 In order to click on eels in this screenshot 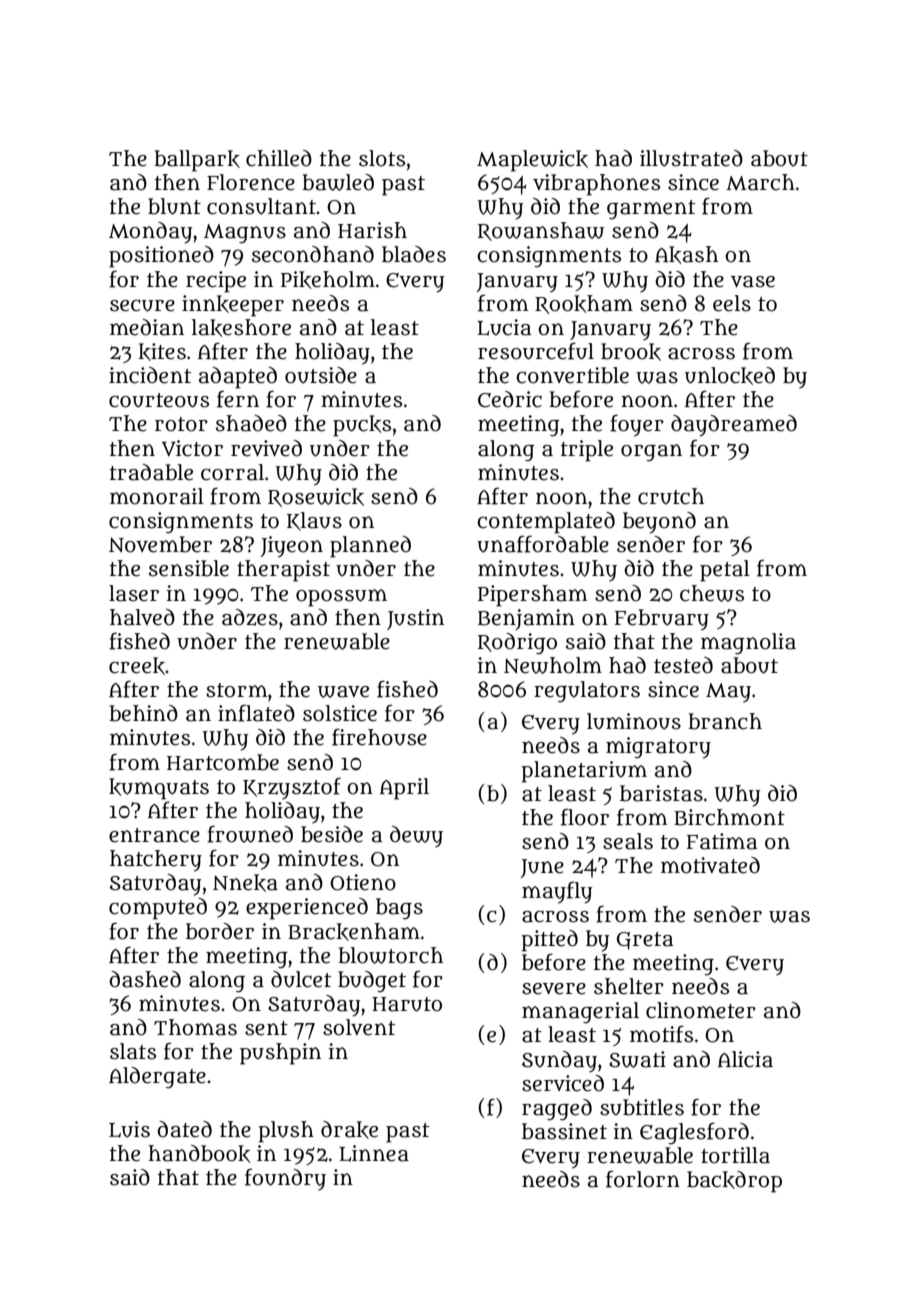, I will do `click(732, 303)`.
